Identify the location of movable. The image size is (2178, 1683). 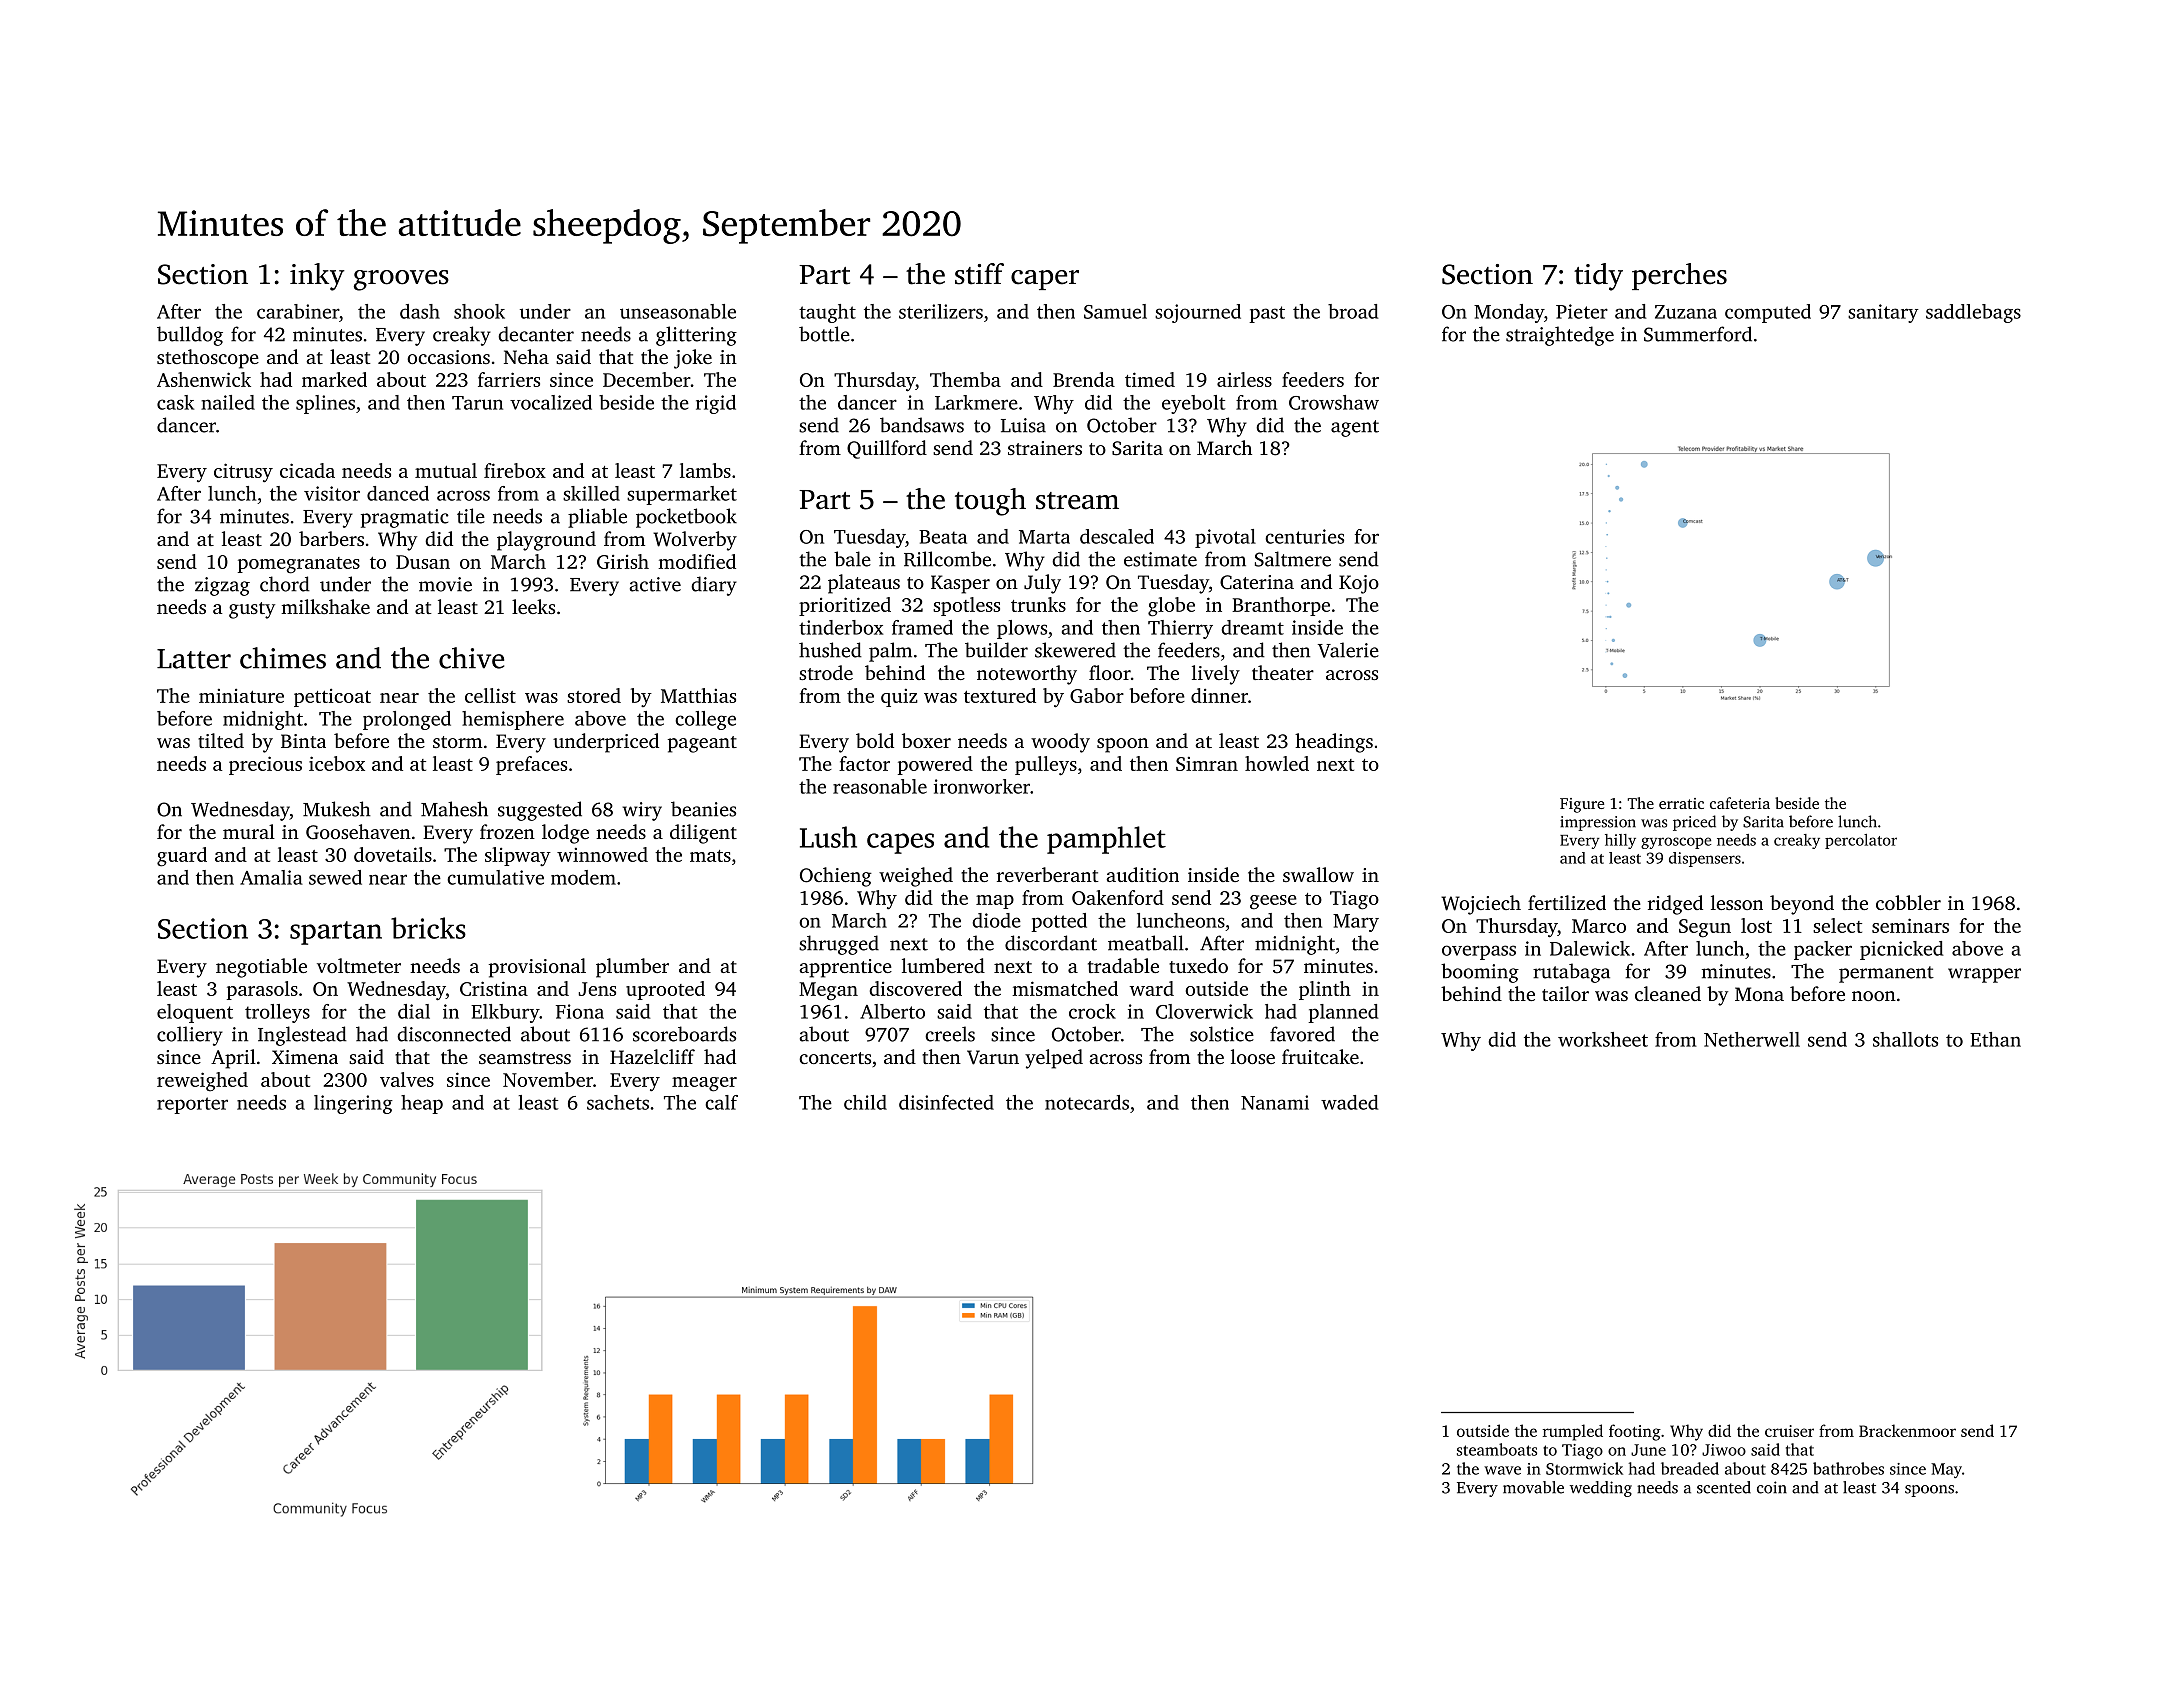
(1533, 1487).
